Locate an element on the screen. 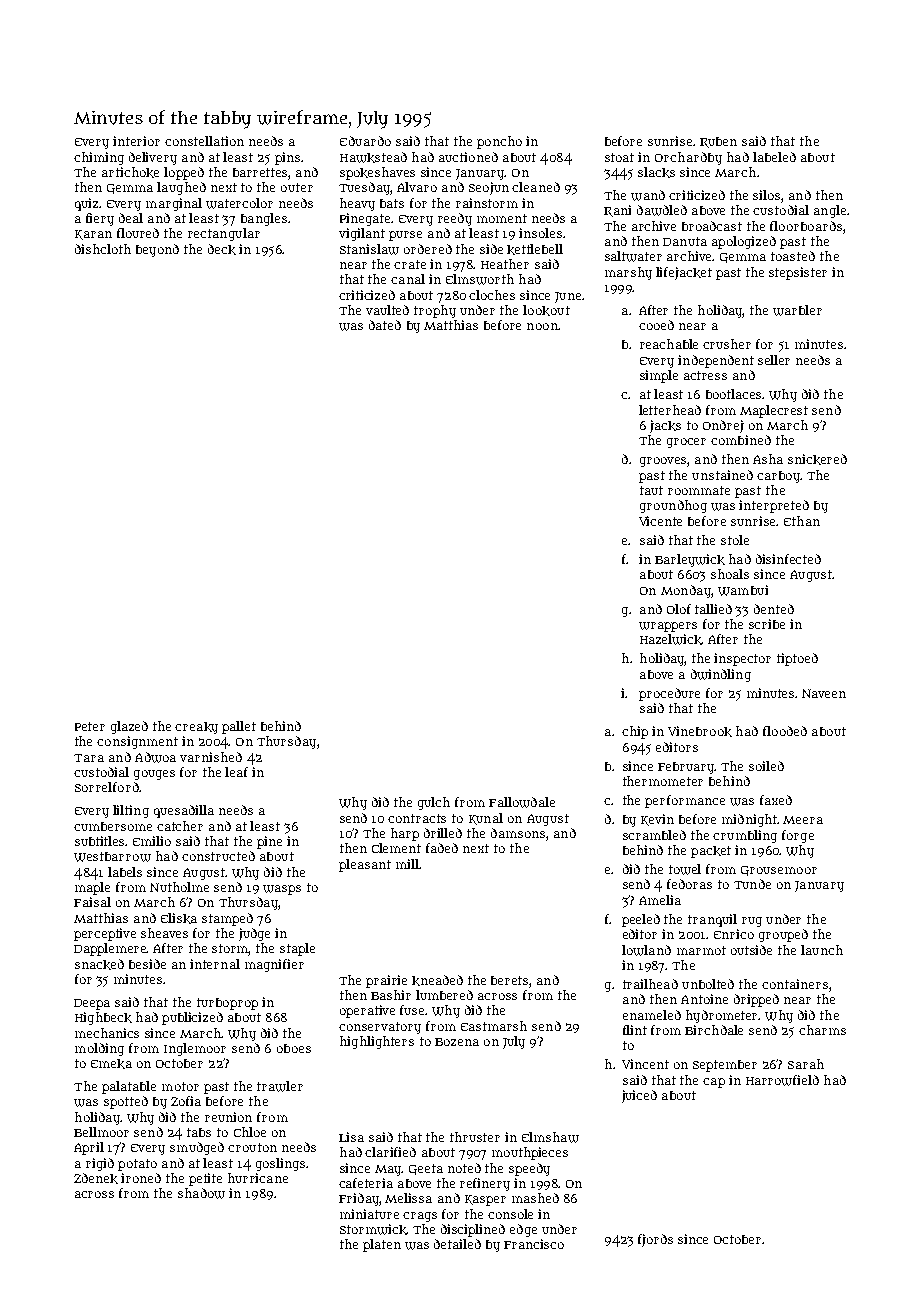  stole is located at coordinates (735, 540).
